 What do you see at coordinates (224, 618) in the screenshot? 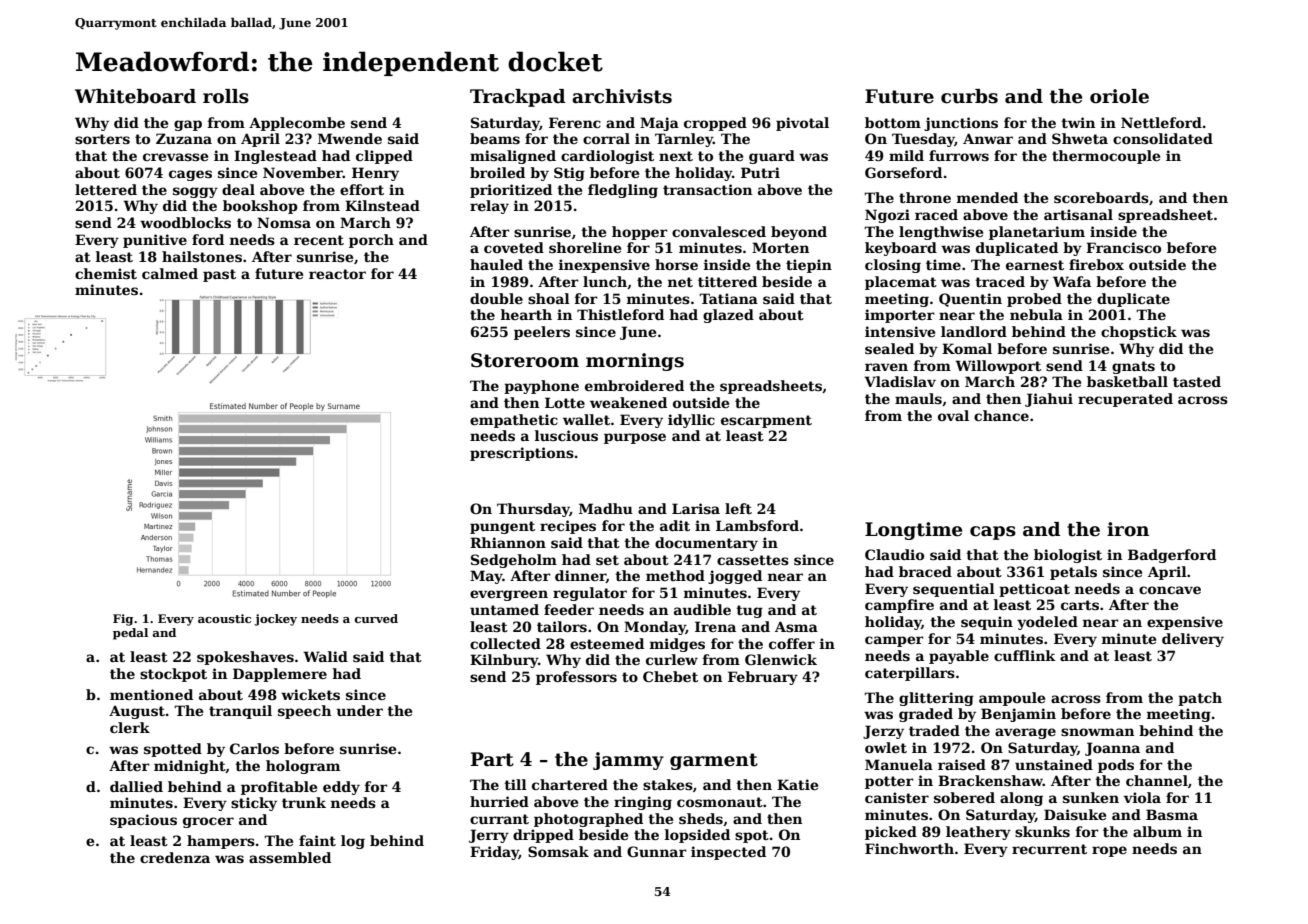
I see `acoustic` at bounding box center [224, 618].
